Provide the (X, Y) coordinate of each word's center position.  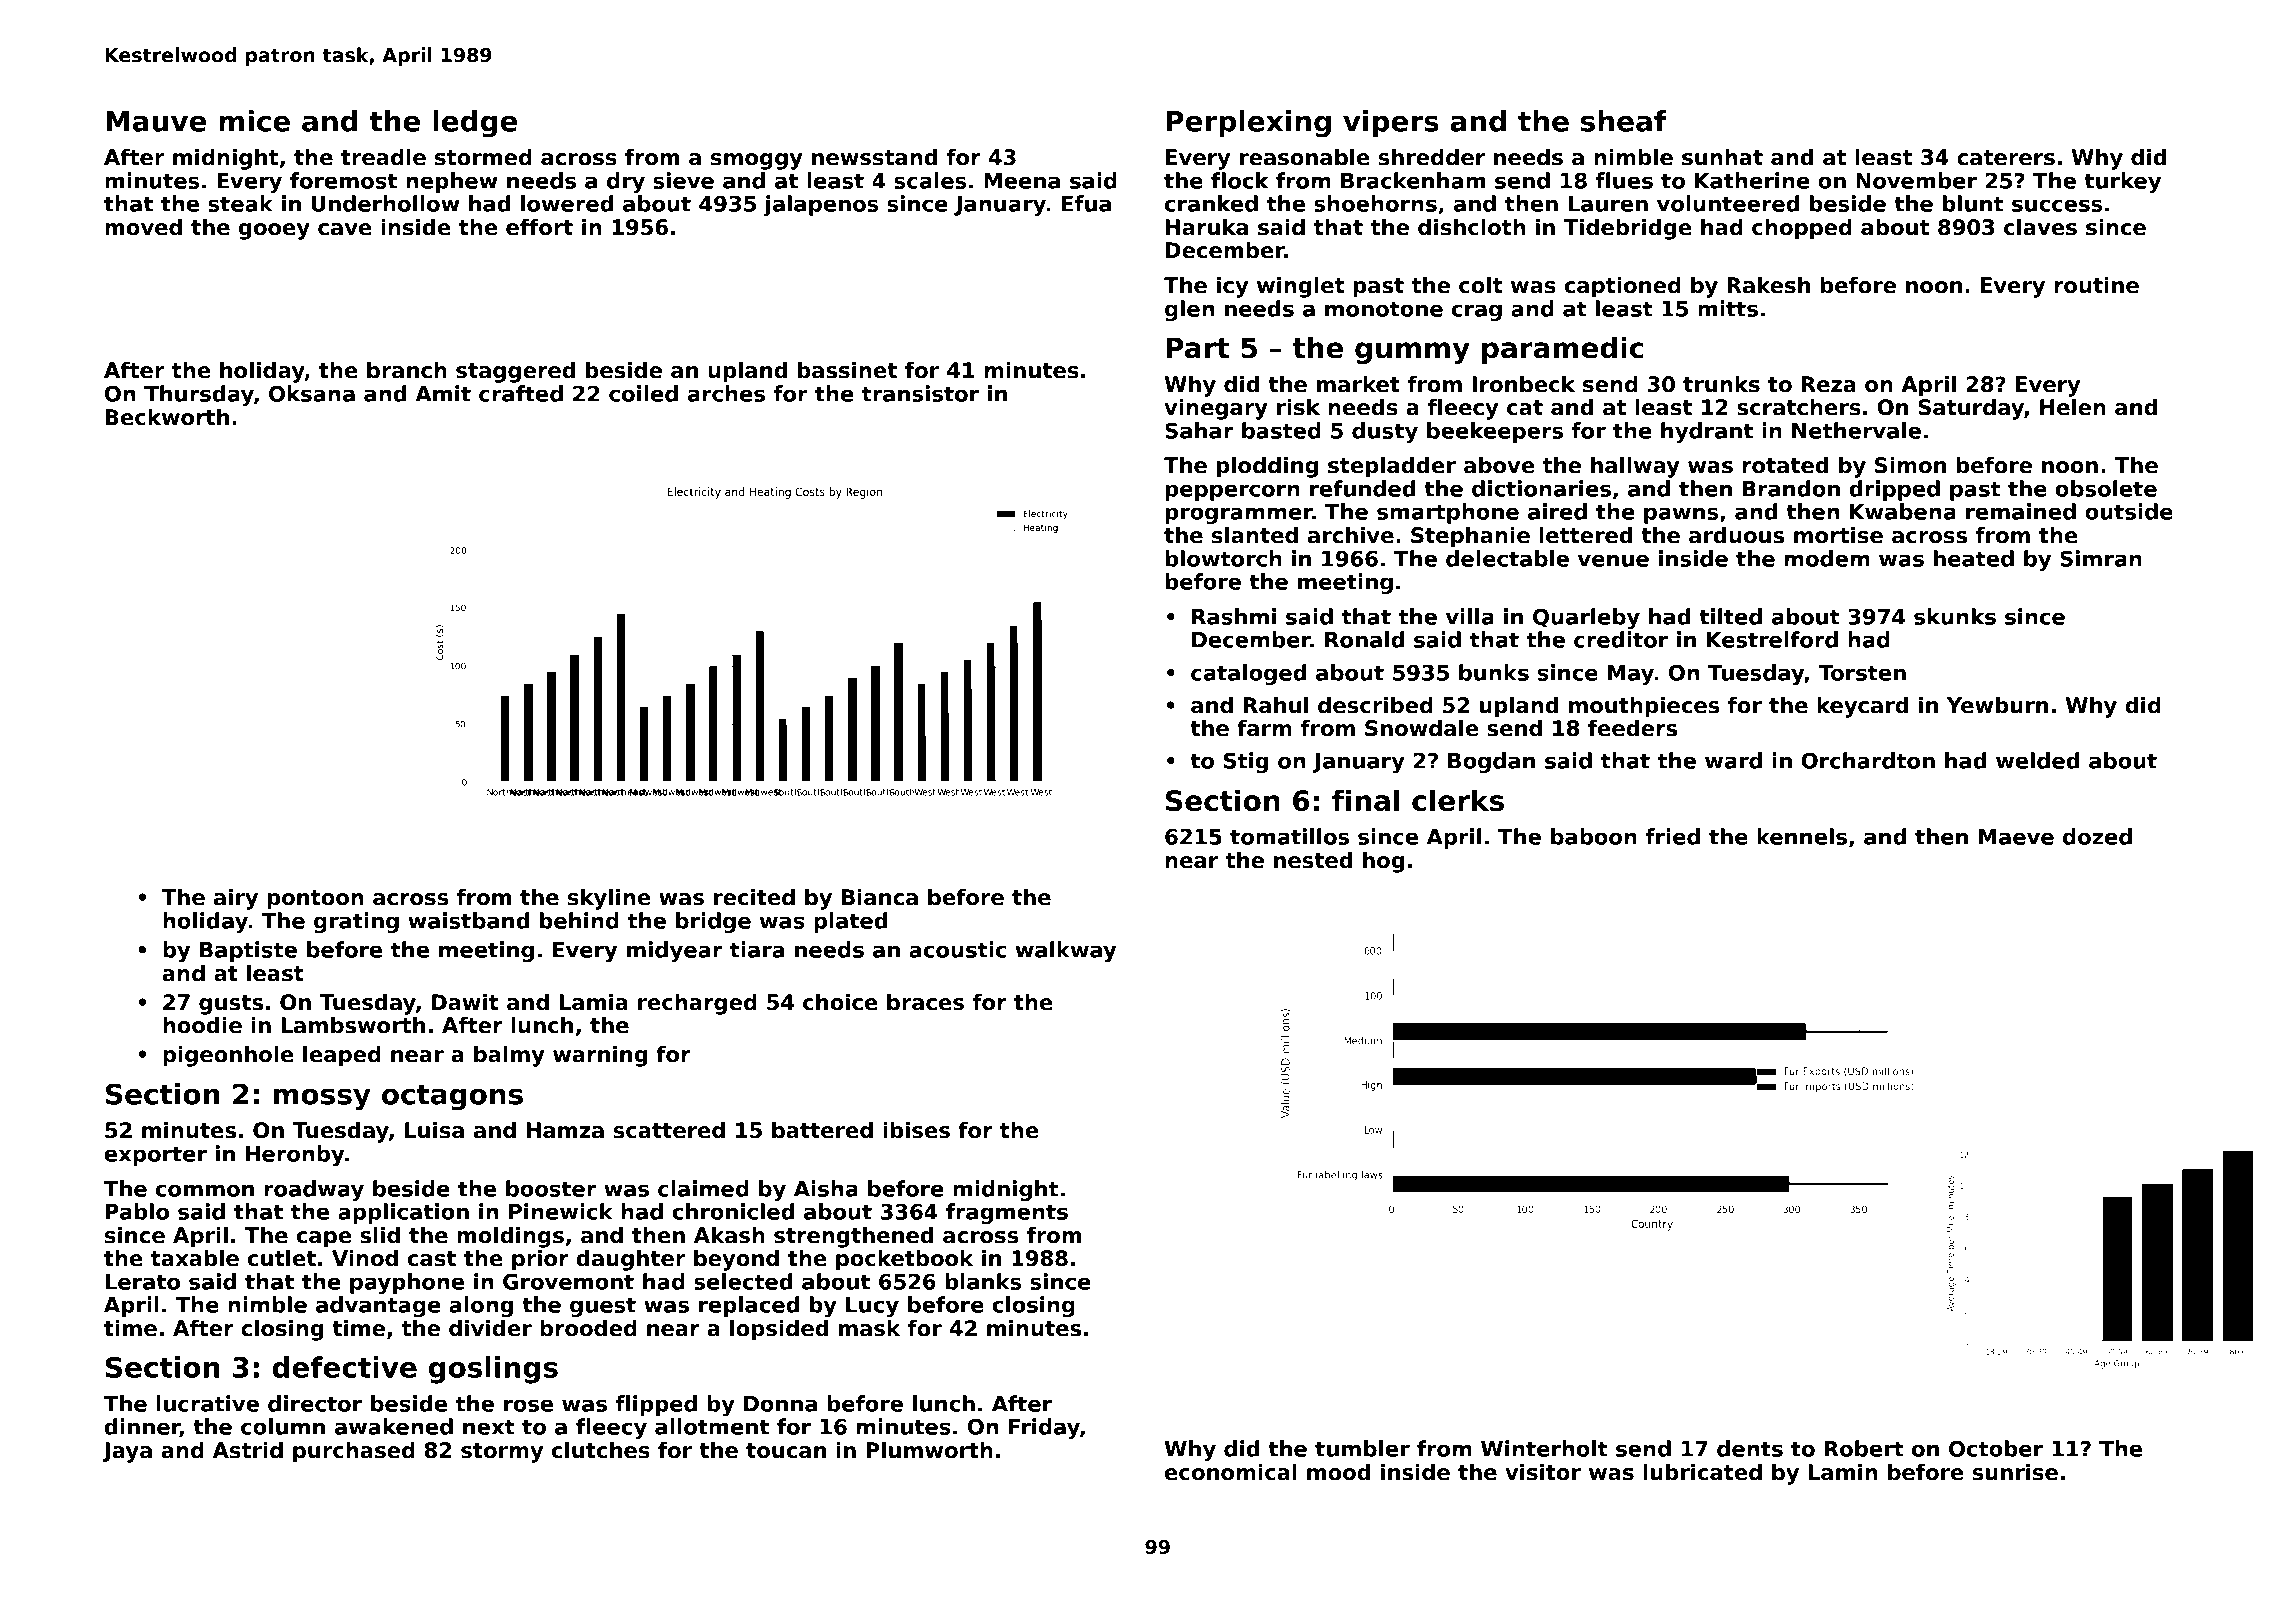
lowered (567, 203)
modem (1827, 558)
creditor (1621, 639)
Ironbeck (1523, 384)
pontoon (316, 900)
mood (1338, 1472)
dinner (142, 1427)
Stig (1246, 762)
